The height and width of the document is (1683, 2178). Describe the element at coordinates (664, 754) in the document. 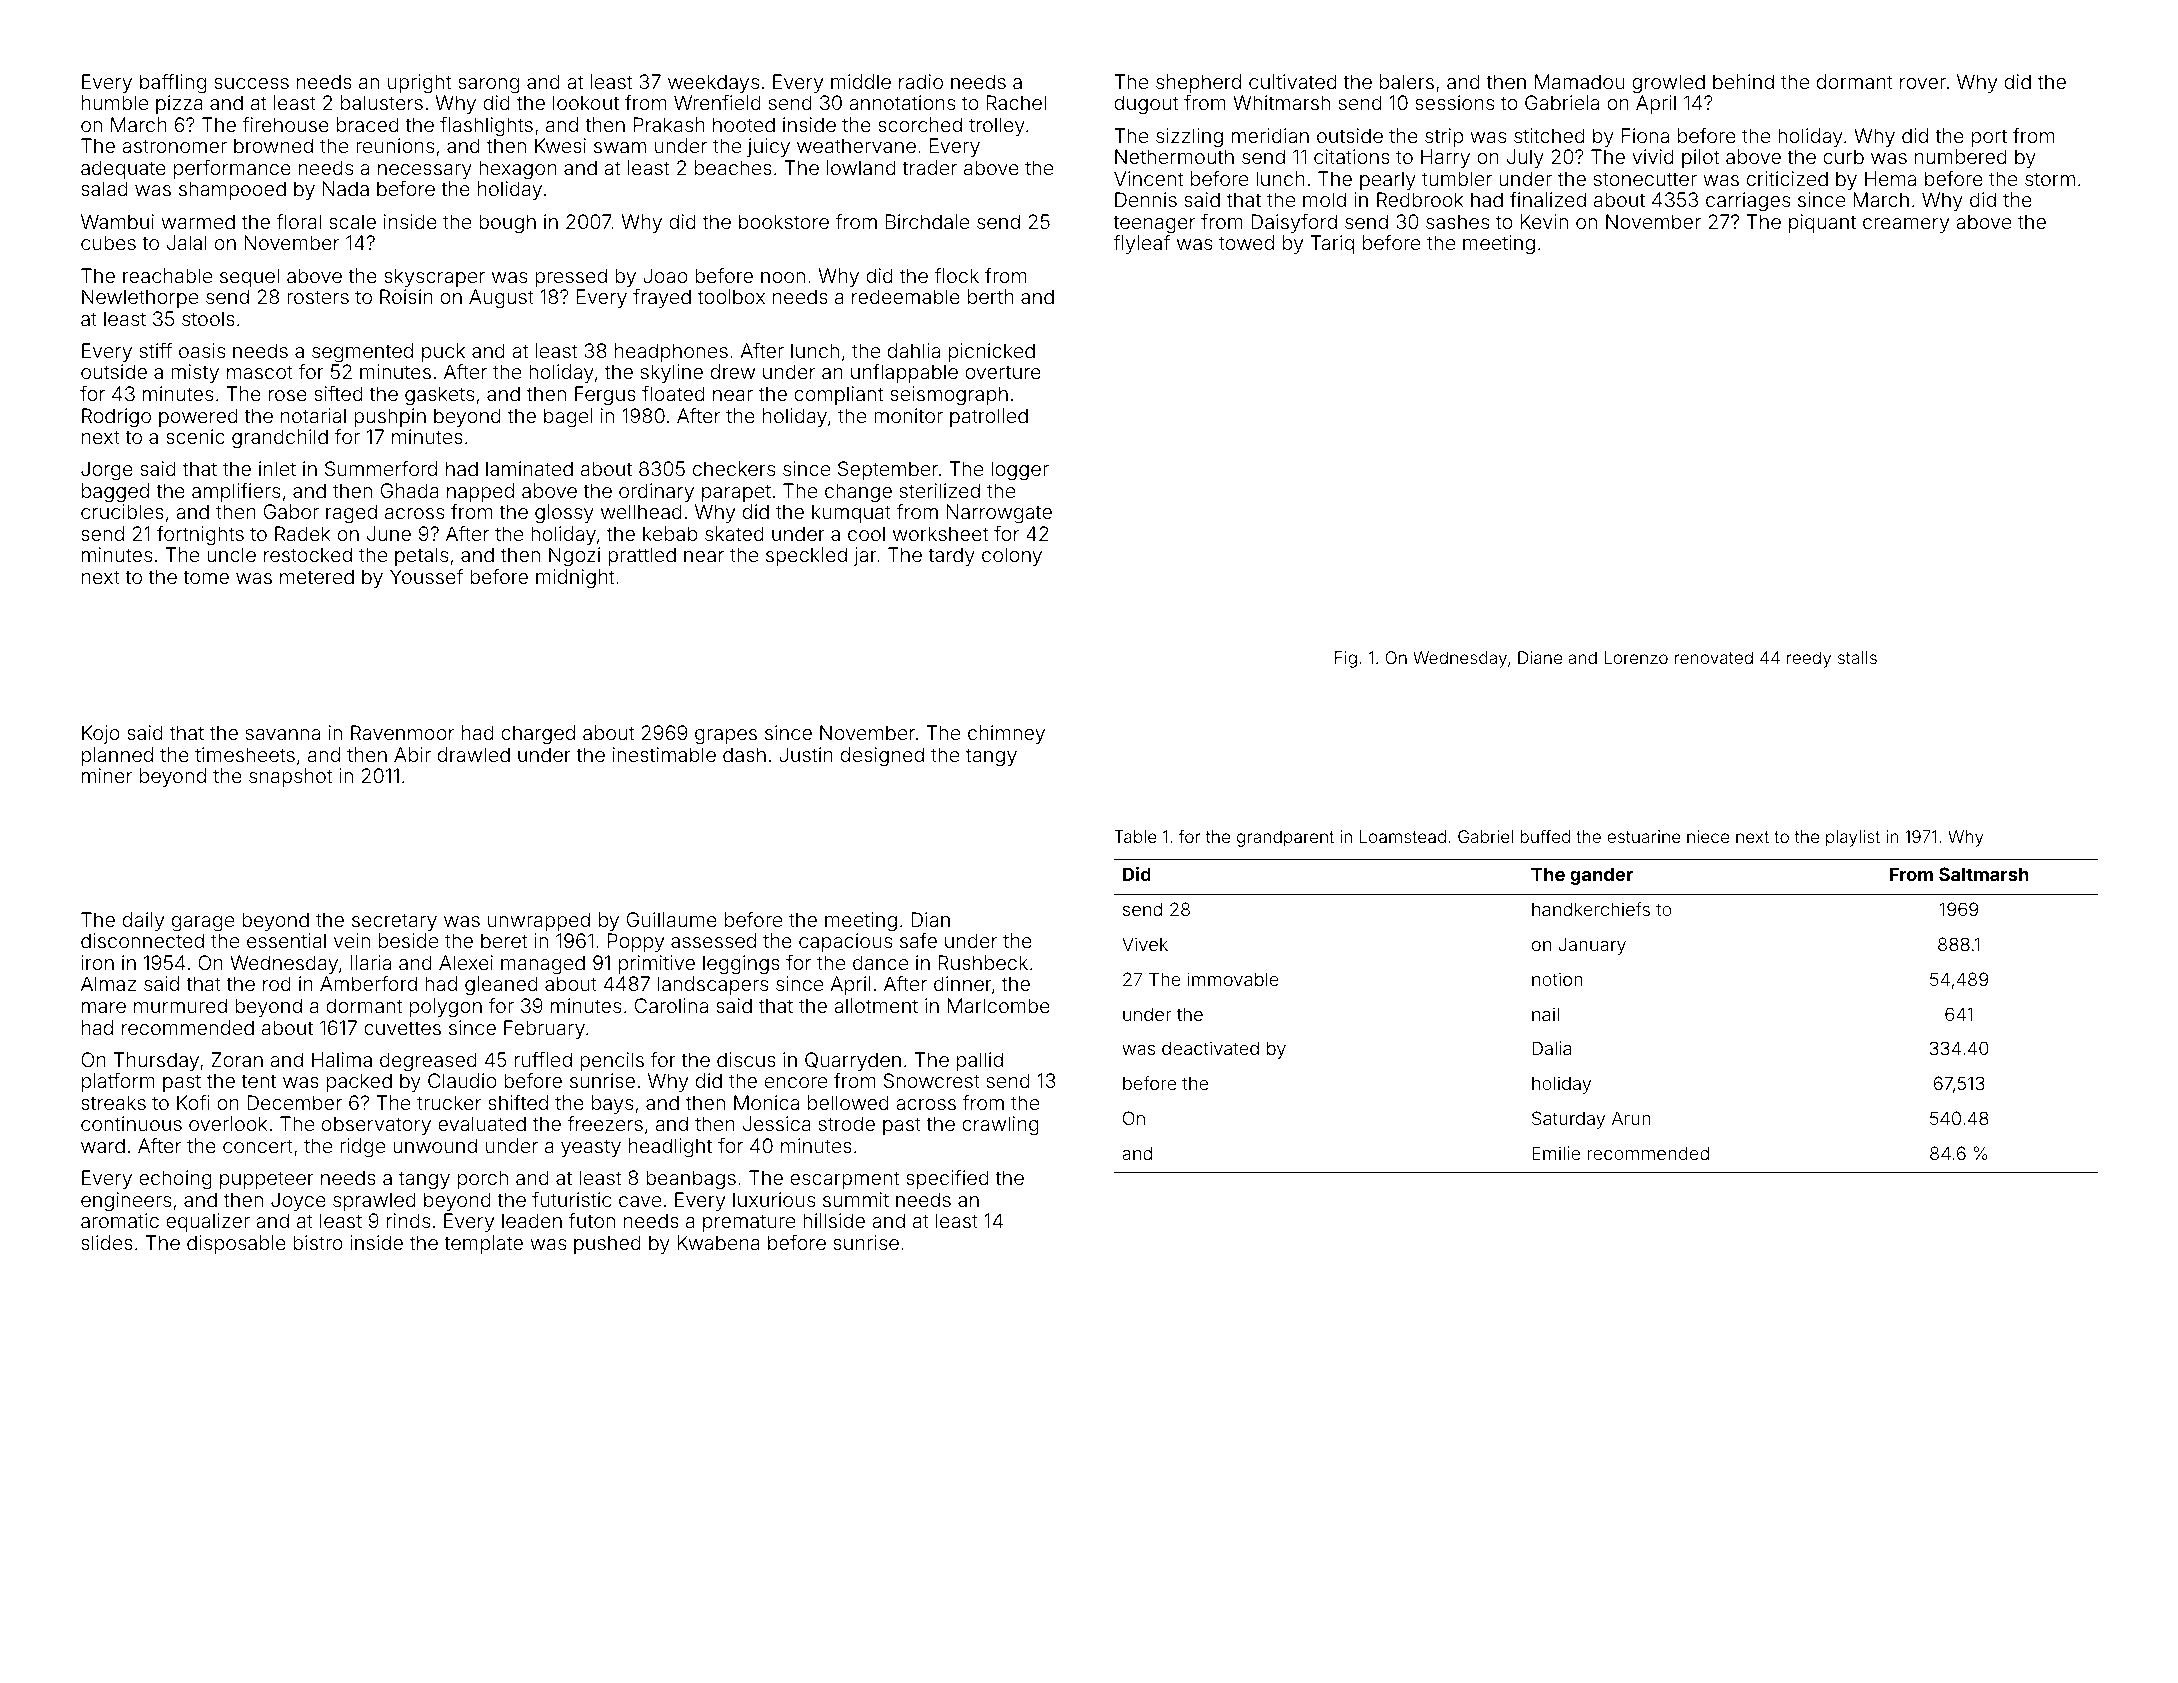

I see `inestimable` at that location.
